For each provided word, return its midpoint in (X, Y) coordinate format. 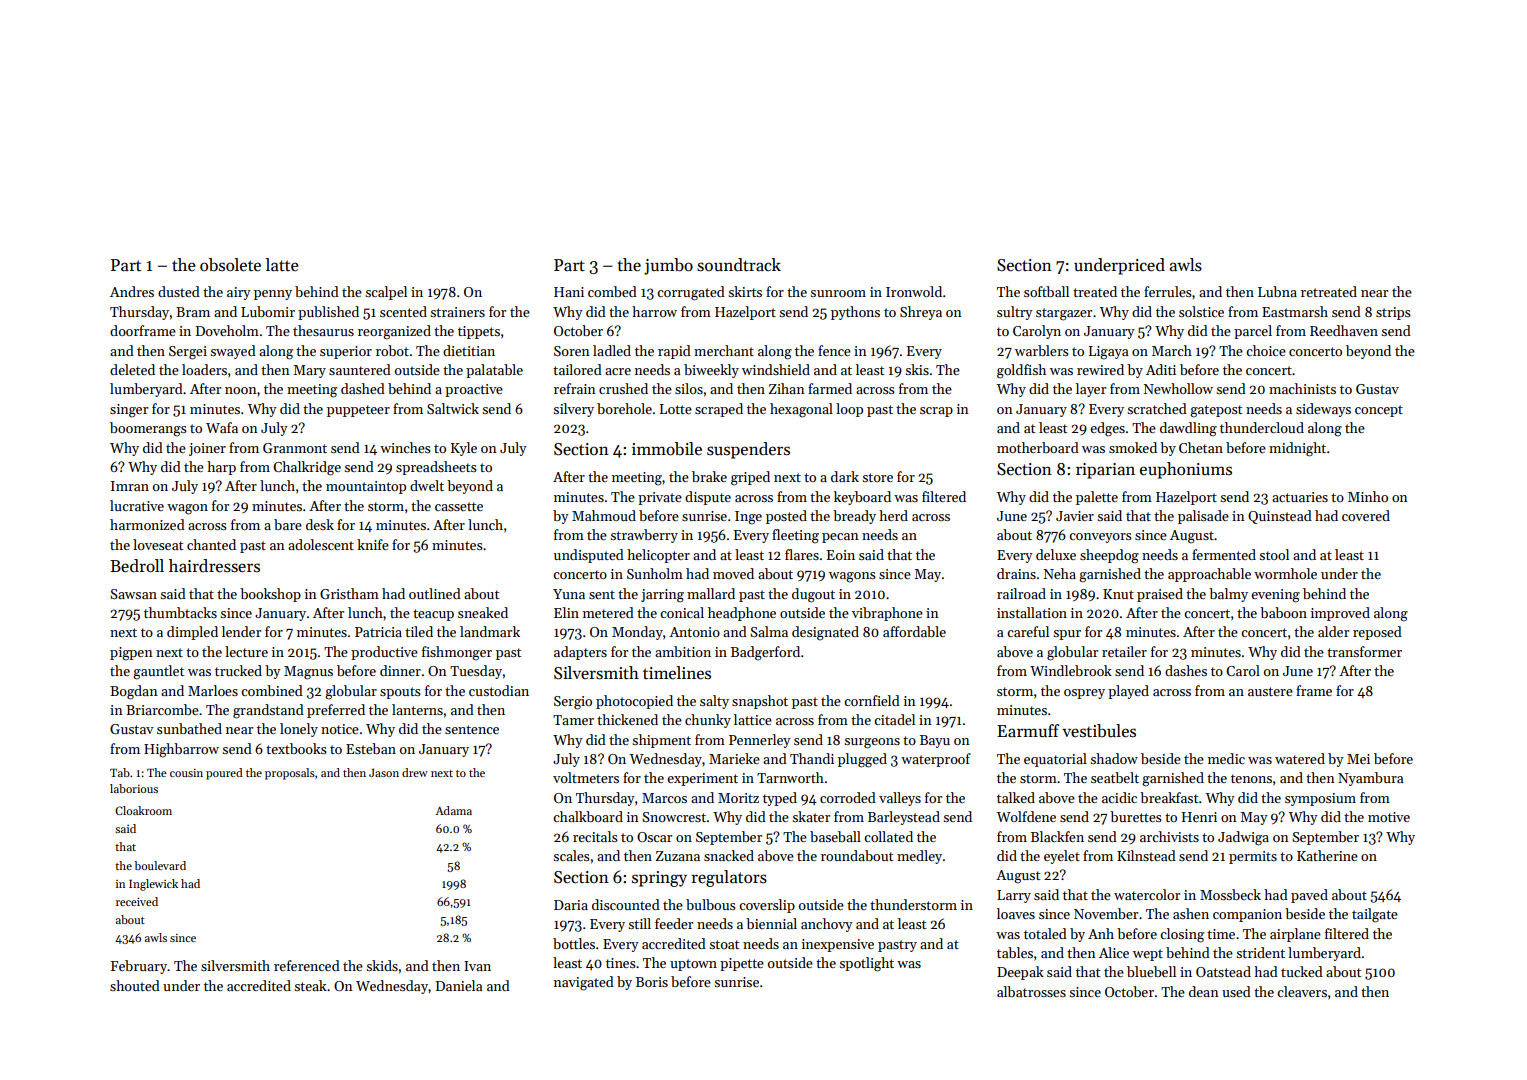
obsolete (230, 265)
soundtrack (739, 265)
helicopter (658, 556)
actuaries (1300, 497)
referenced (307, 965)
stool (1274, 554)
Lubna (1277, 291)
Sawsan (133, 594)
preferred (336, 711)
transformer (1364, 651)
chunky (708, 721)
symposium (1320, 799)
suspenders (748, 450)
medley (919, 857)
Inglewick (153, 885)
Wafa (222, 427)
